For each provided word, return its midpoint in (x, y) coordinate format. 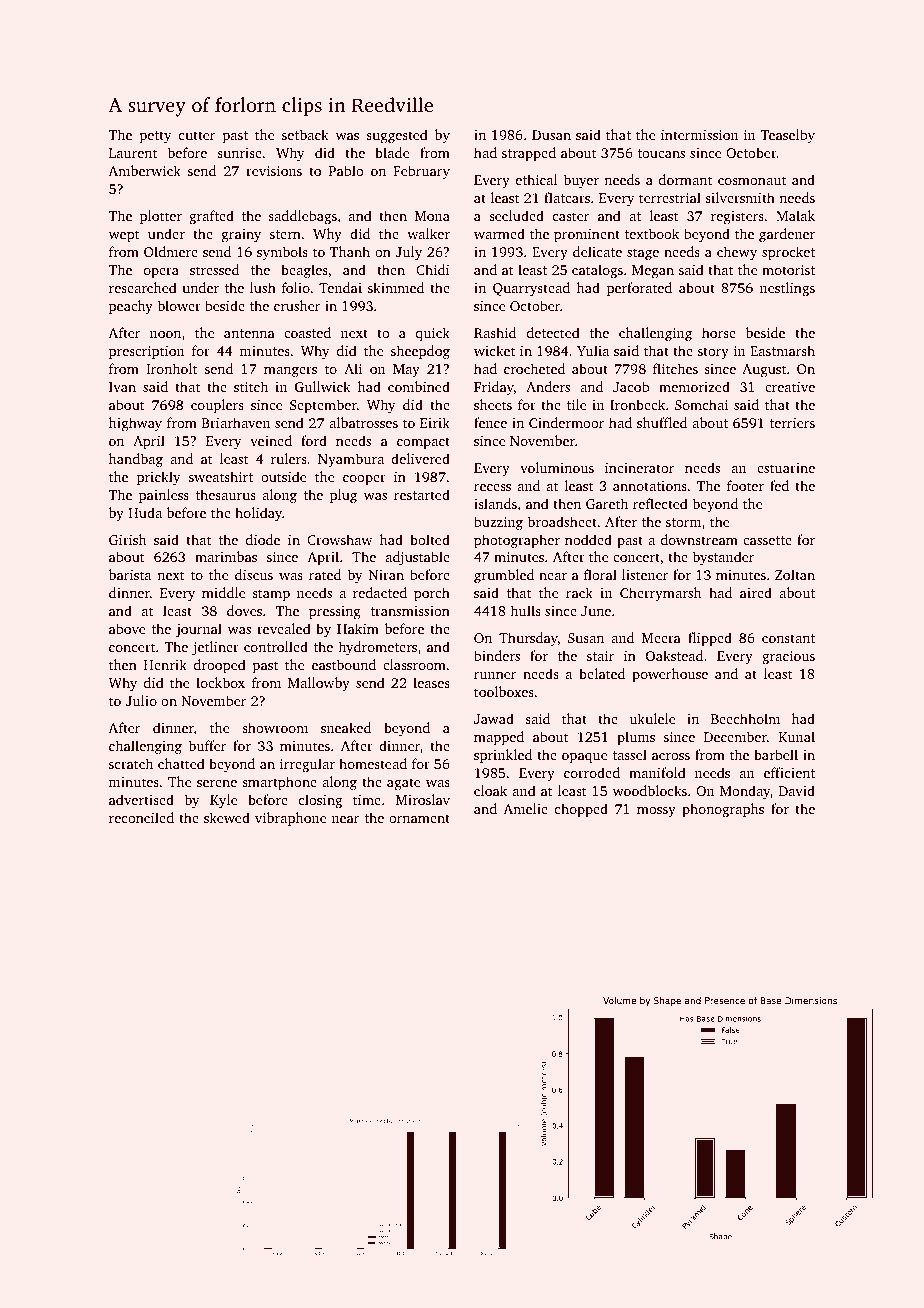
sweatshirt (221, 476)
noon (165, 334)
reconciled (141, 817)
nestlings (787, 289)
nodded (588, 539)
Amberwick (144, 170)
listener (645, 574)
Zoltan (795, 574)
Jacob (631, 386)
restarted (422, 494)
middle (223, 592)
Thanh (350, 251)
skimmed (396, 287)
